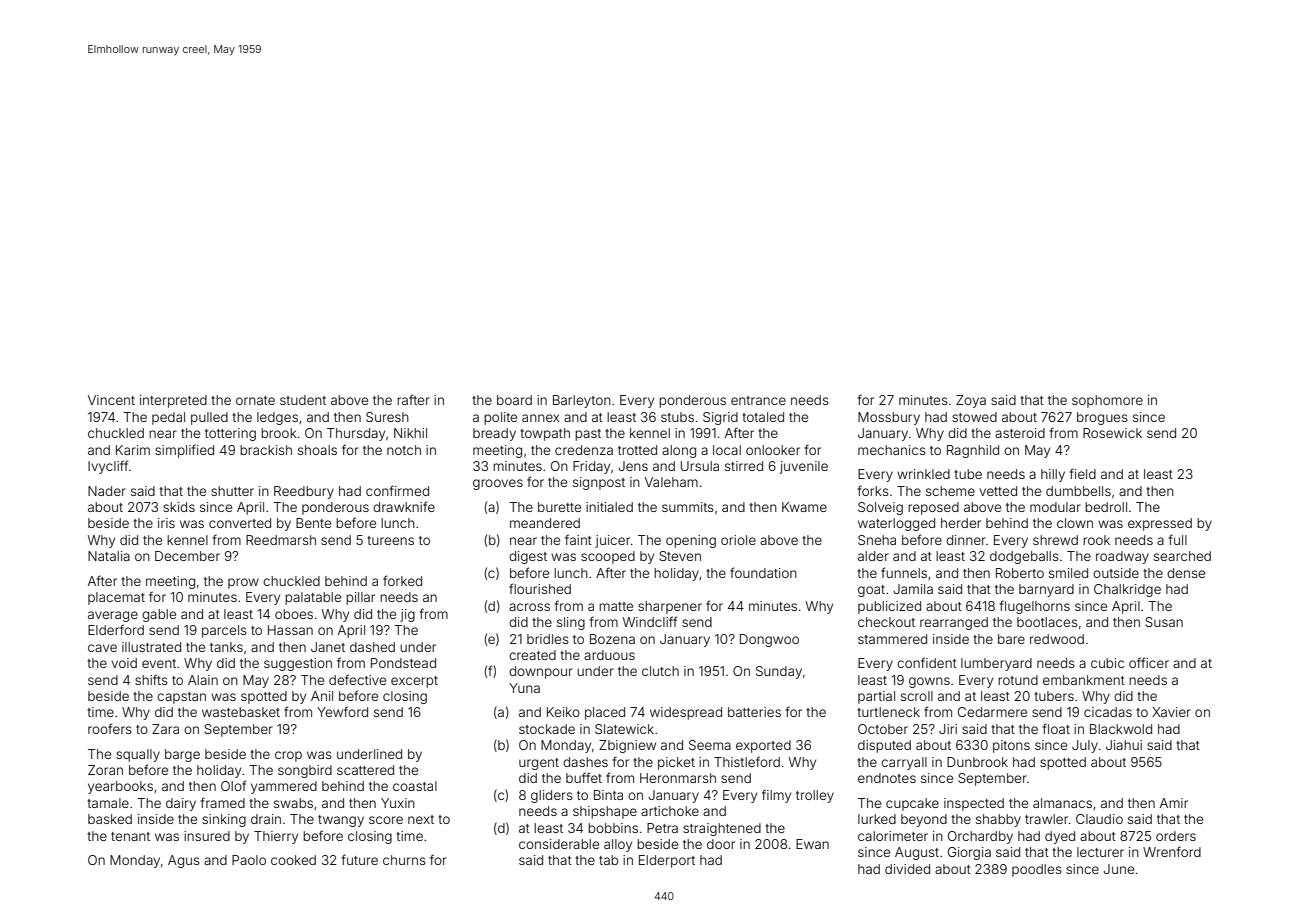 This image has width=1308, height=924. What do you see at coordinates (1020, 433) in the image?
I see `asteroid` at bounding box center [1020, 433].
